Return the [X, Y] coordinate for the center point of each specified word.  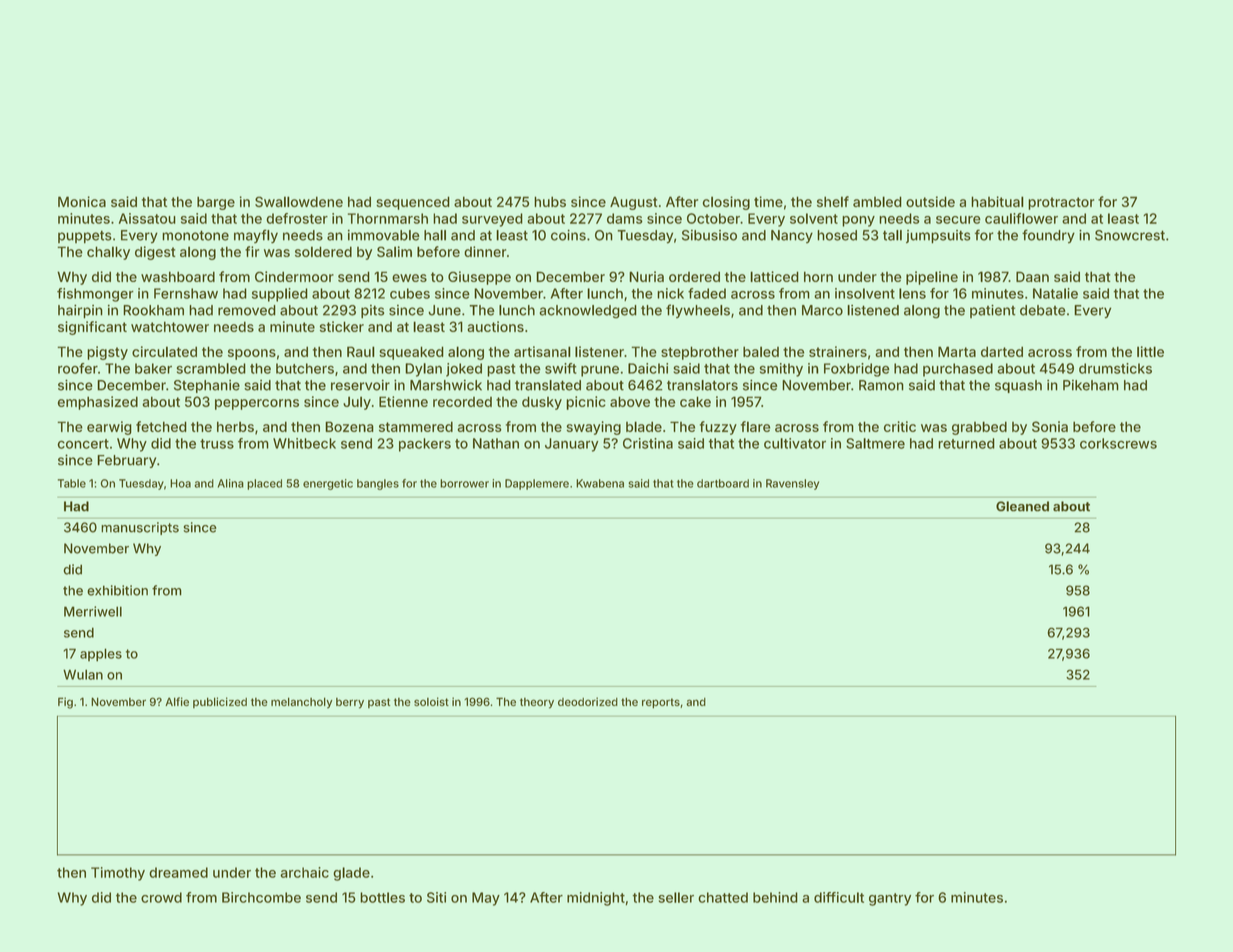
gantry [890, 899]
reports [661, 703]
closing [726, 203]
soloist [431, 701]
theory [537, 703]
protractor [1061, 203]
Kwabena [600, 483]
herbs [235, 426]
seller [676, 897]
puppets [85, 237]
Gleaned [1022, 506]
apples [101, 655]
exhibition [117, 590]
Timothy [118, 874]
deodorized [588, 701]
